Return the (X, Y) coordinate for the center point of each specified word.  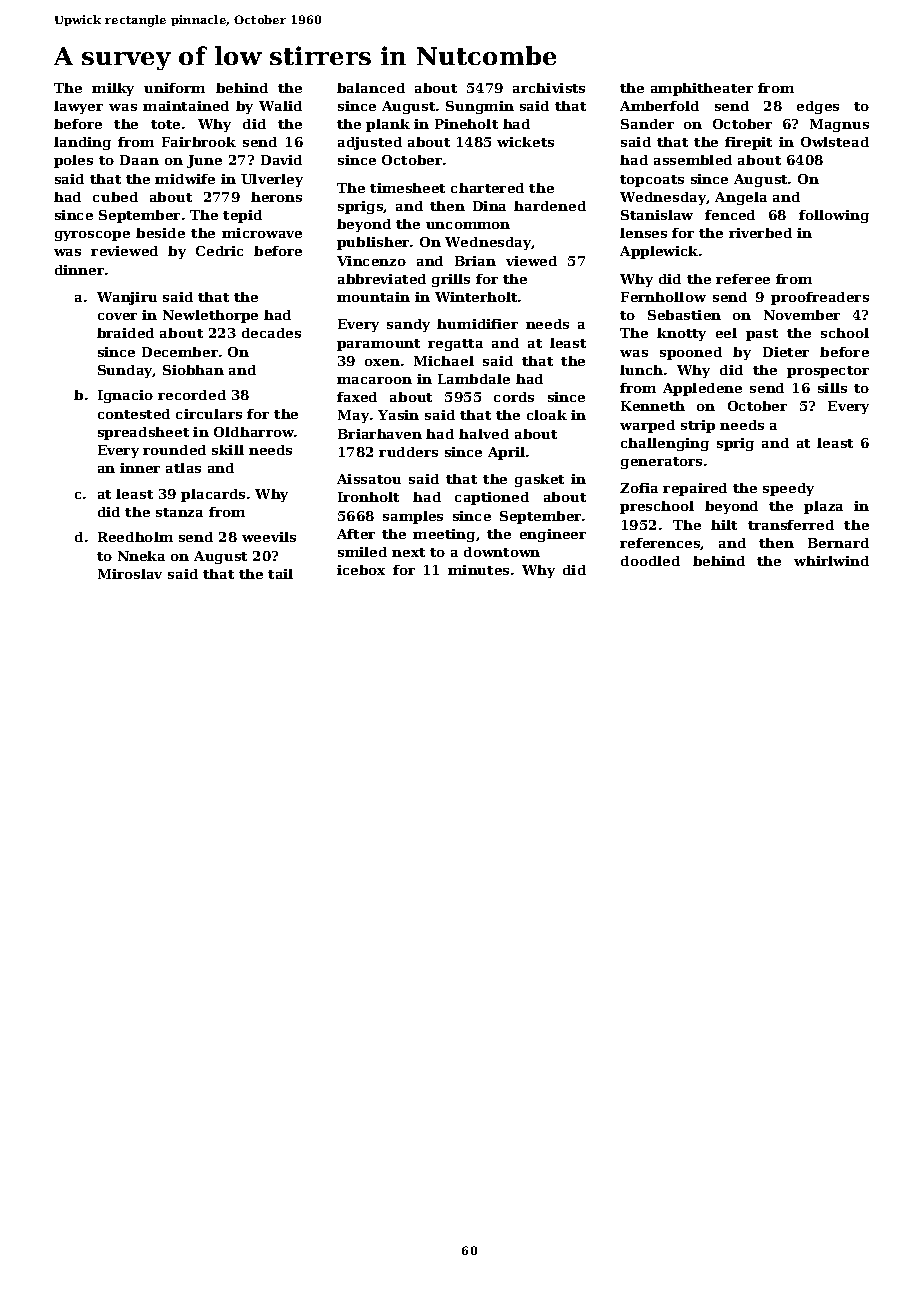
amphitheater (702, 89)
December (180, 352)
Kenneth (653, 406)
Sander (647, 124)
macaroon (374, 380)
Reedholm (135, 537)
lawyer (78, 107)
